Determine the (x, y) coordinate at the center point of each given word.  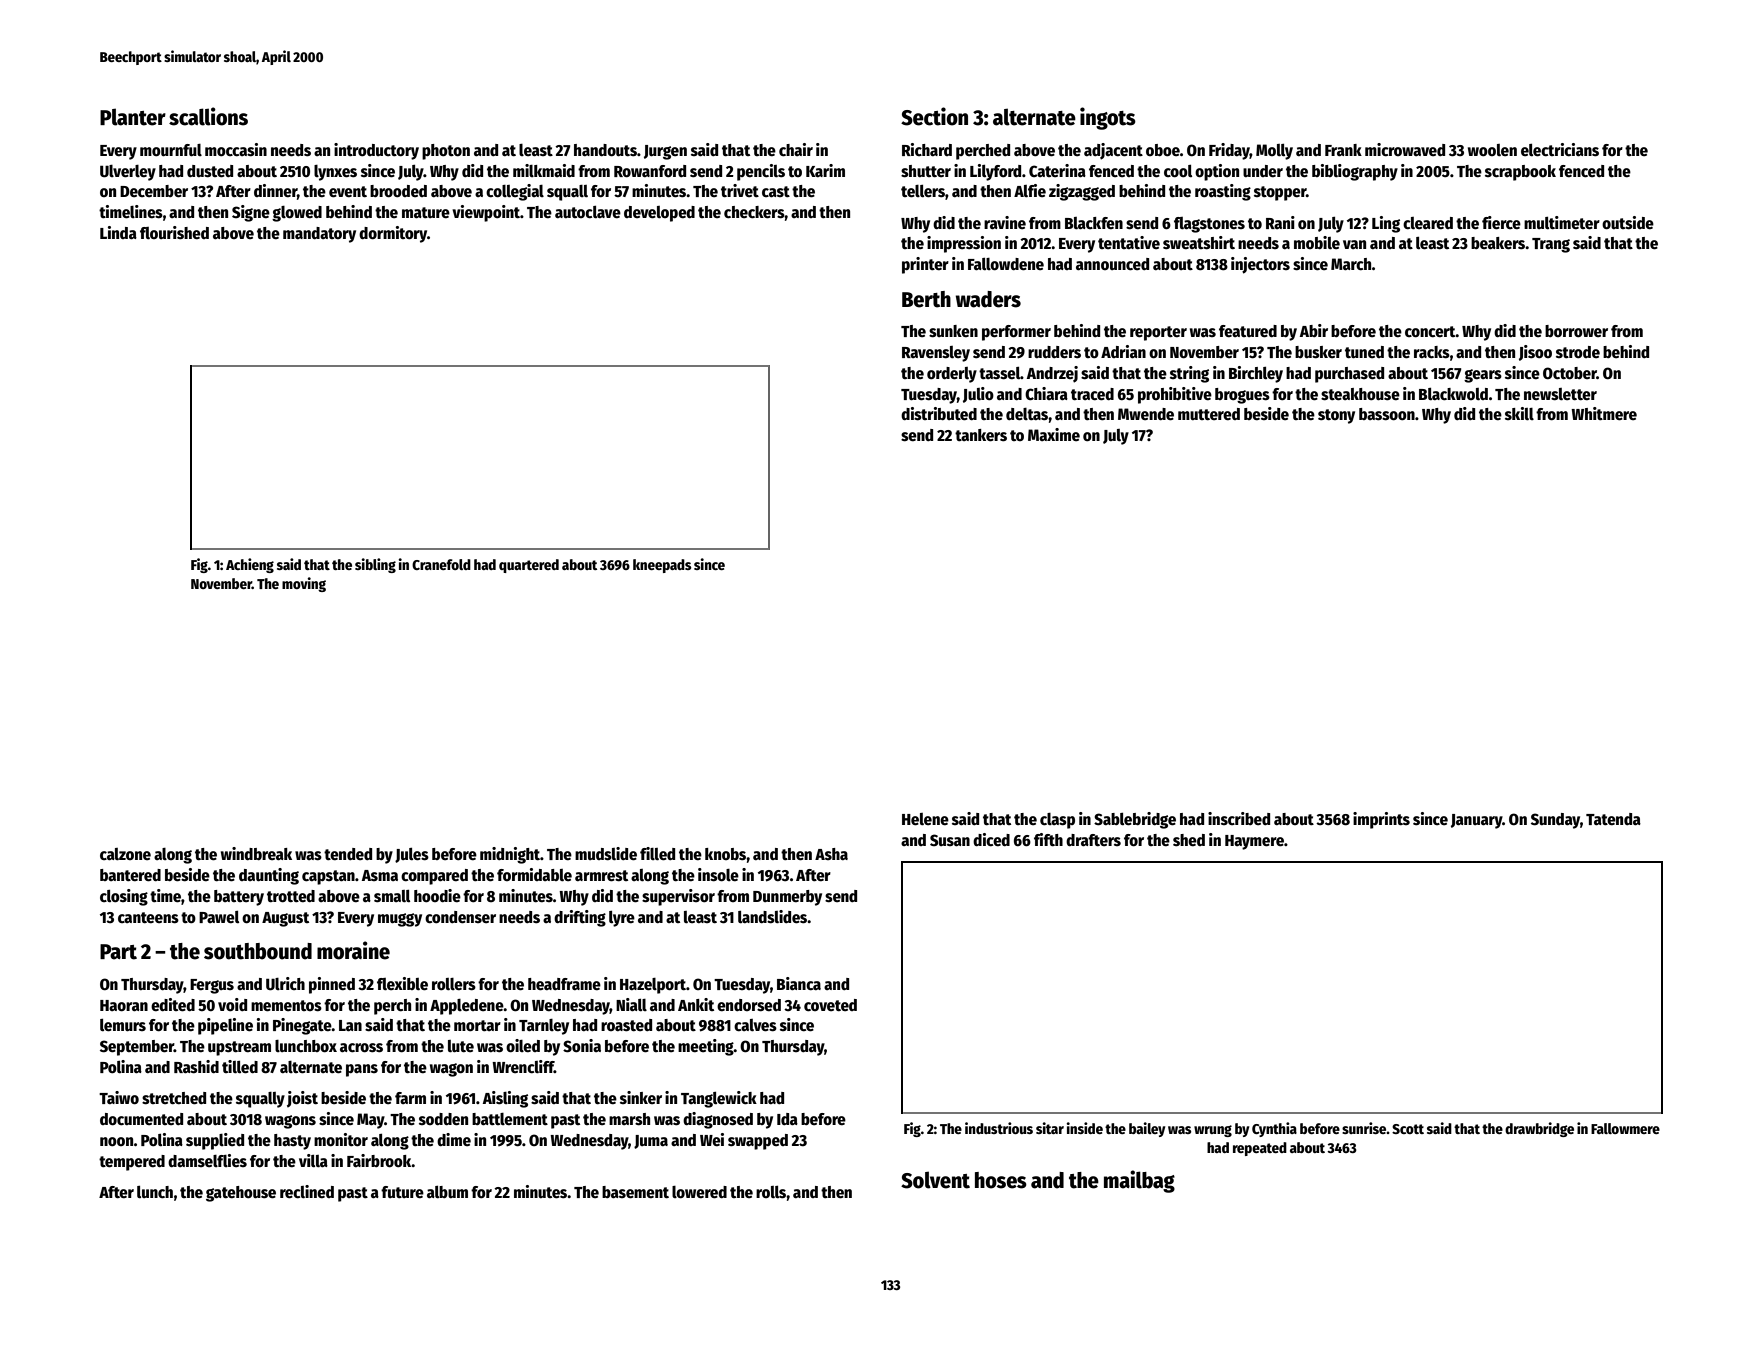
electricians (1560, 150)
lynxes (335, 173)
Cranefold (441, 564)
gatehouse (241, 1194)
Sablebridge (1135, 820)
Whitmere (1604, 414)
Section (934, 116)
